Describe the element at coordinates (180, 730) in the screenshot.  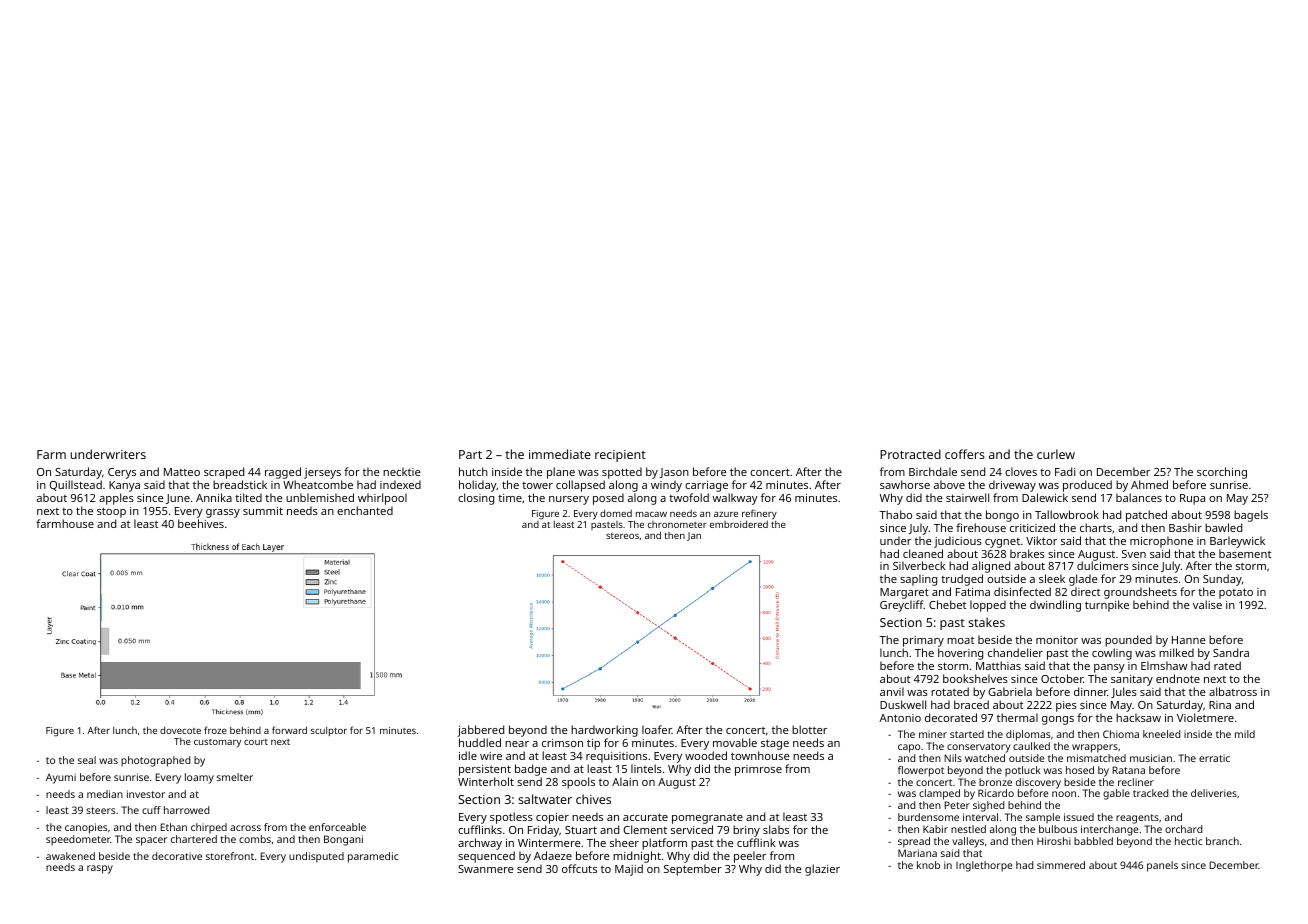
I see `dovecote` at that location.
